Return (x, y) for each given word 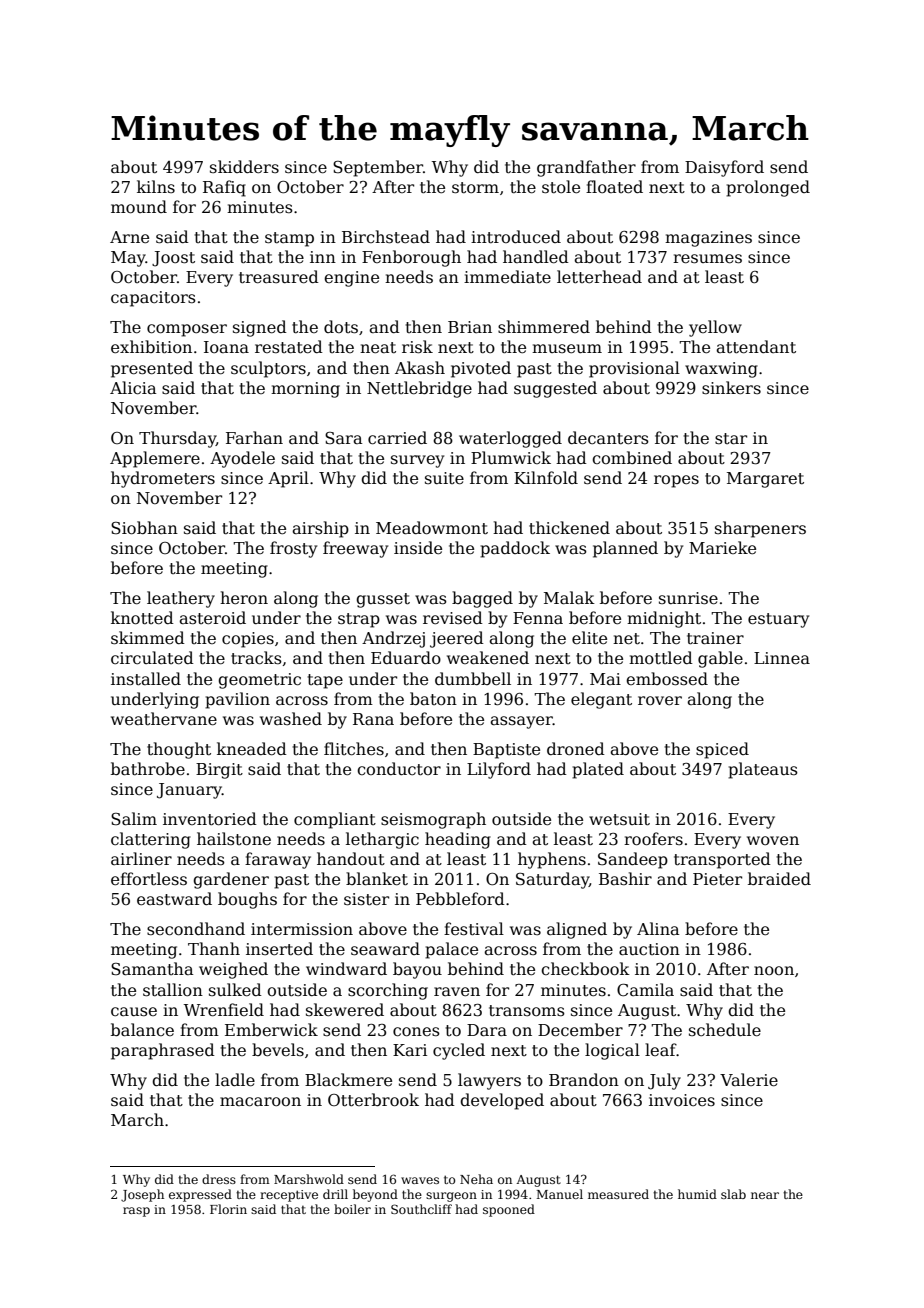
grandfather (586, 168)
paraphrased (163, 1051)
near (765, 1195)
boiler (352, 1209)
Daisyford (724, 168)
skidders (244, 167)
